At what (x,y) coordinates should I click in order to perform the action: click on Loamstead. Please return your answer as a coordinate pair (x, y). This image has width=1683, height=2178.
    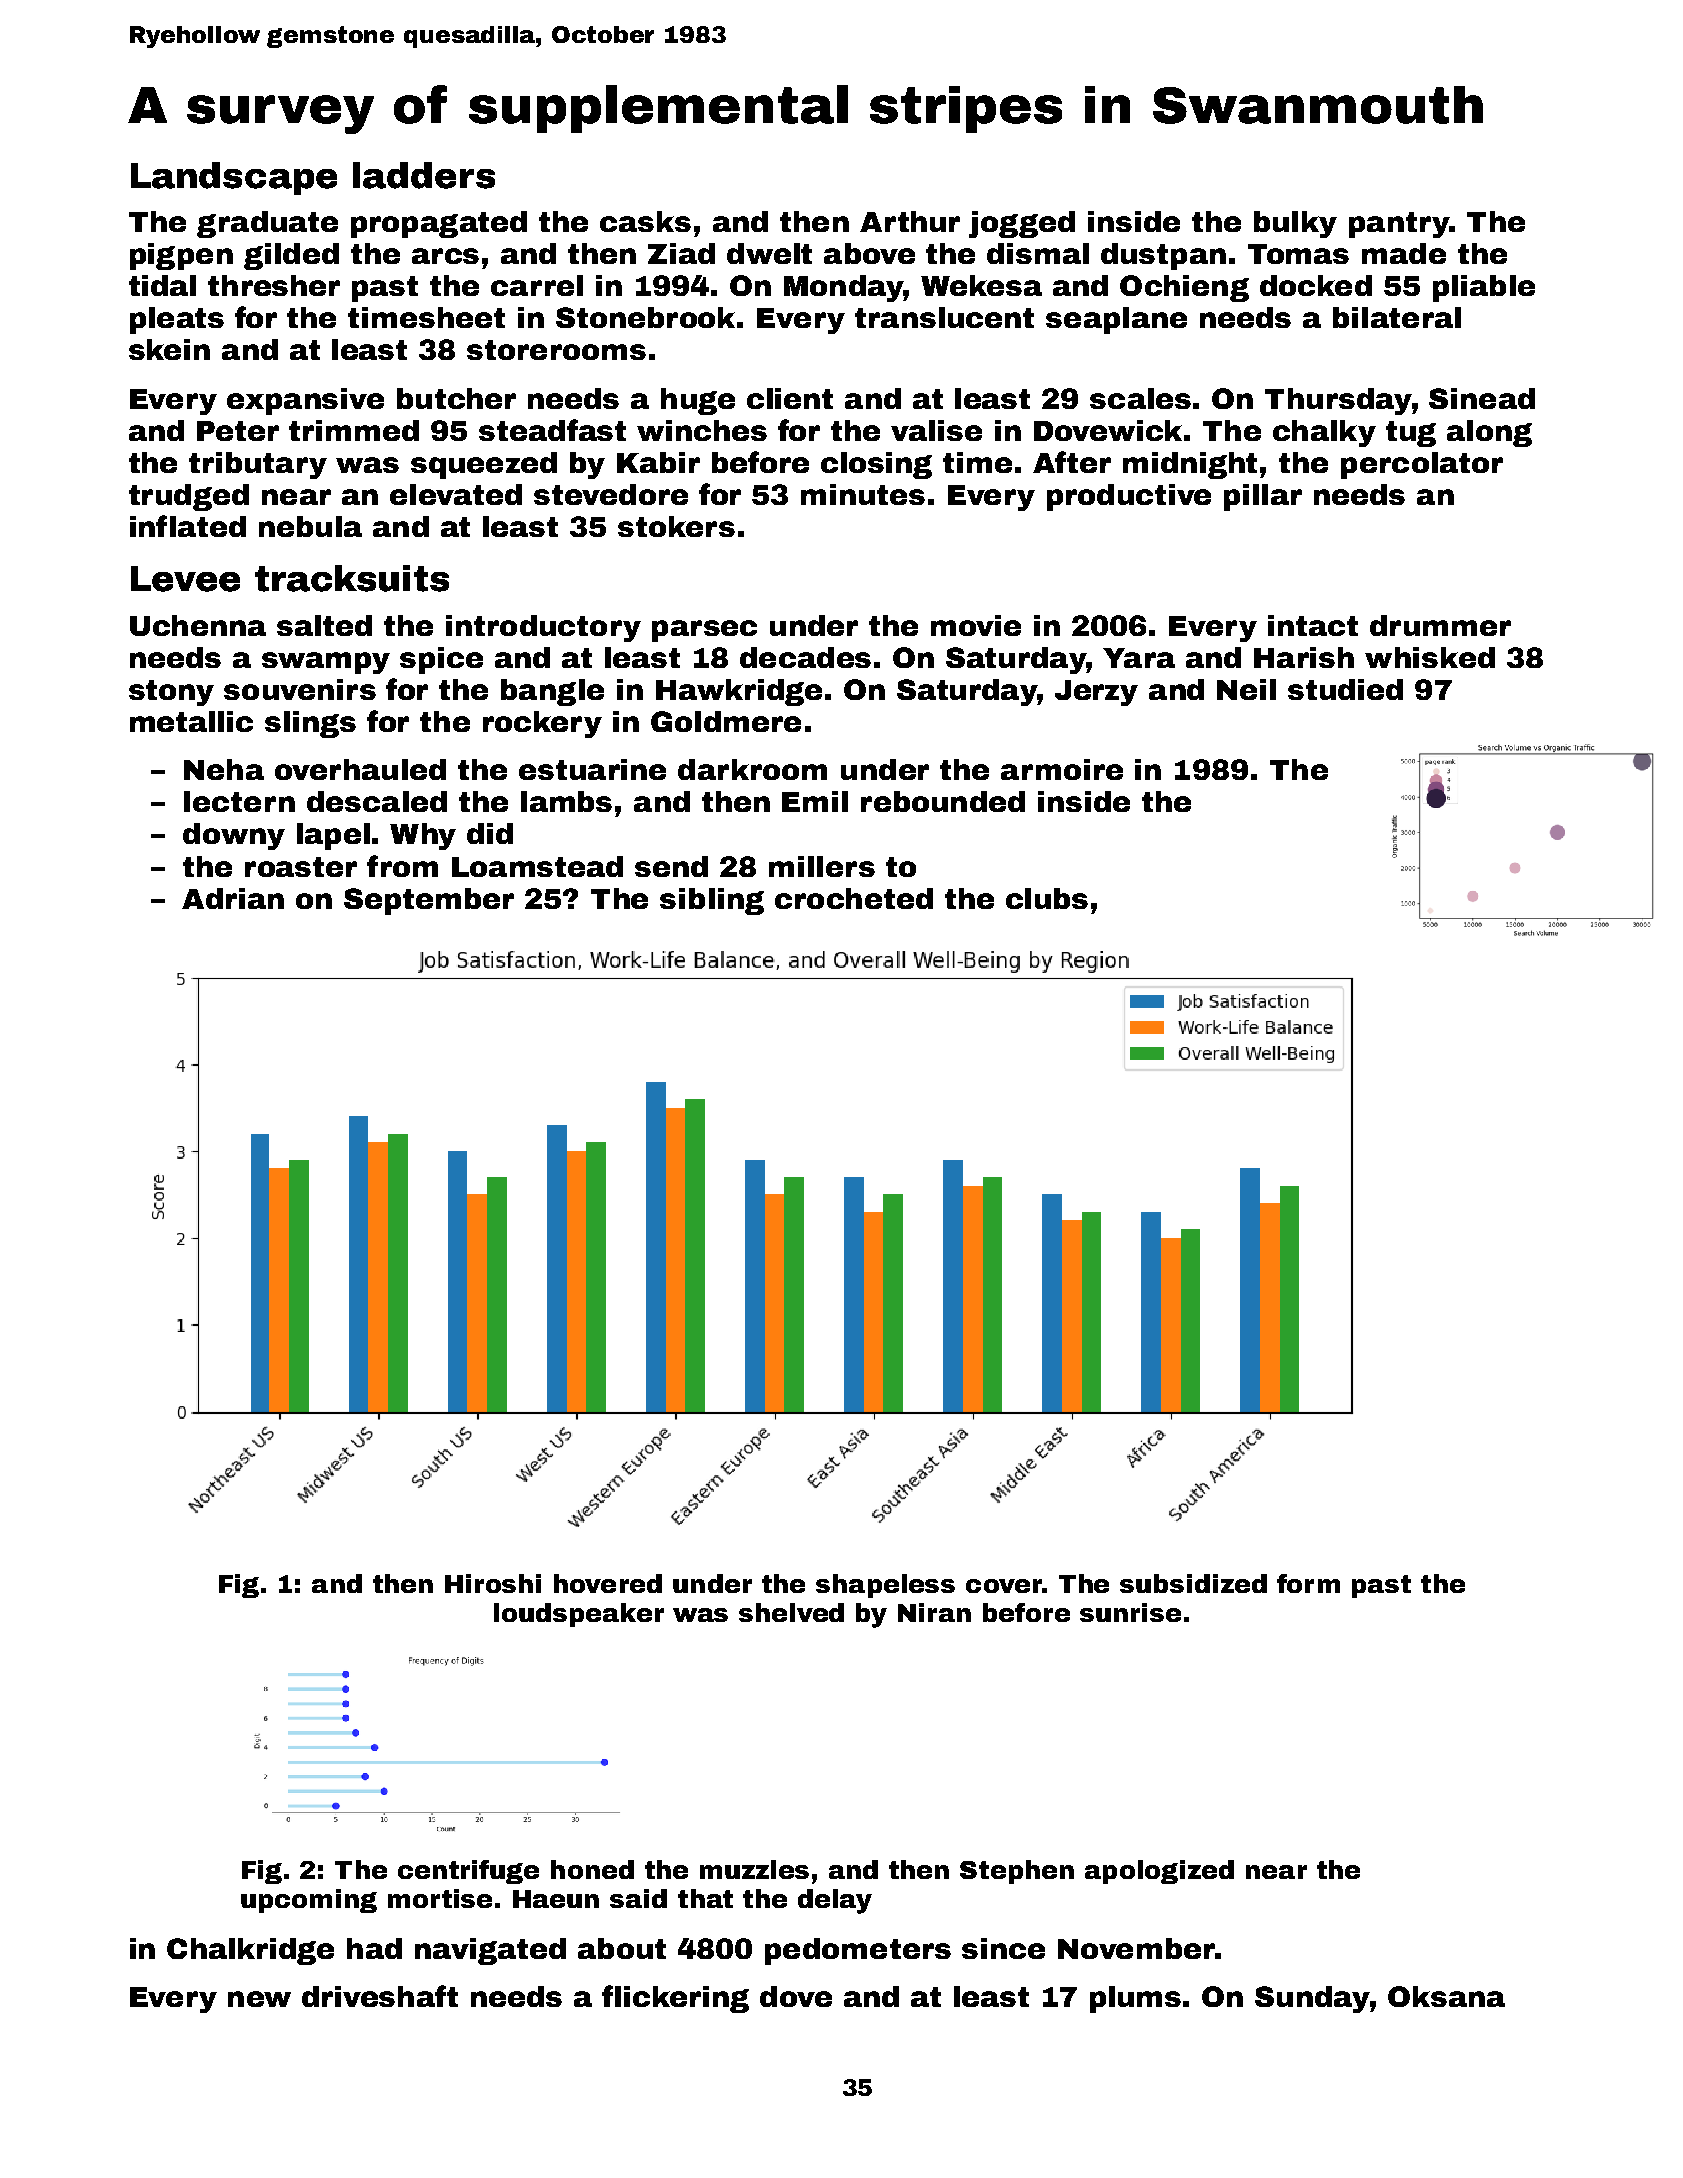
    Looking at the image, I should click on (537, 866).
